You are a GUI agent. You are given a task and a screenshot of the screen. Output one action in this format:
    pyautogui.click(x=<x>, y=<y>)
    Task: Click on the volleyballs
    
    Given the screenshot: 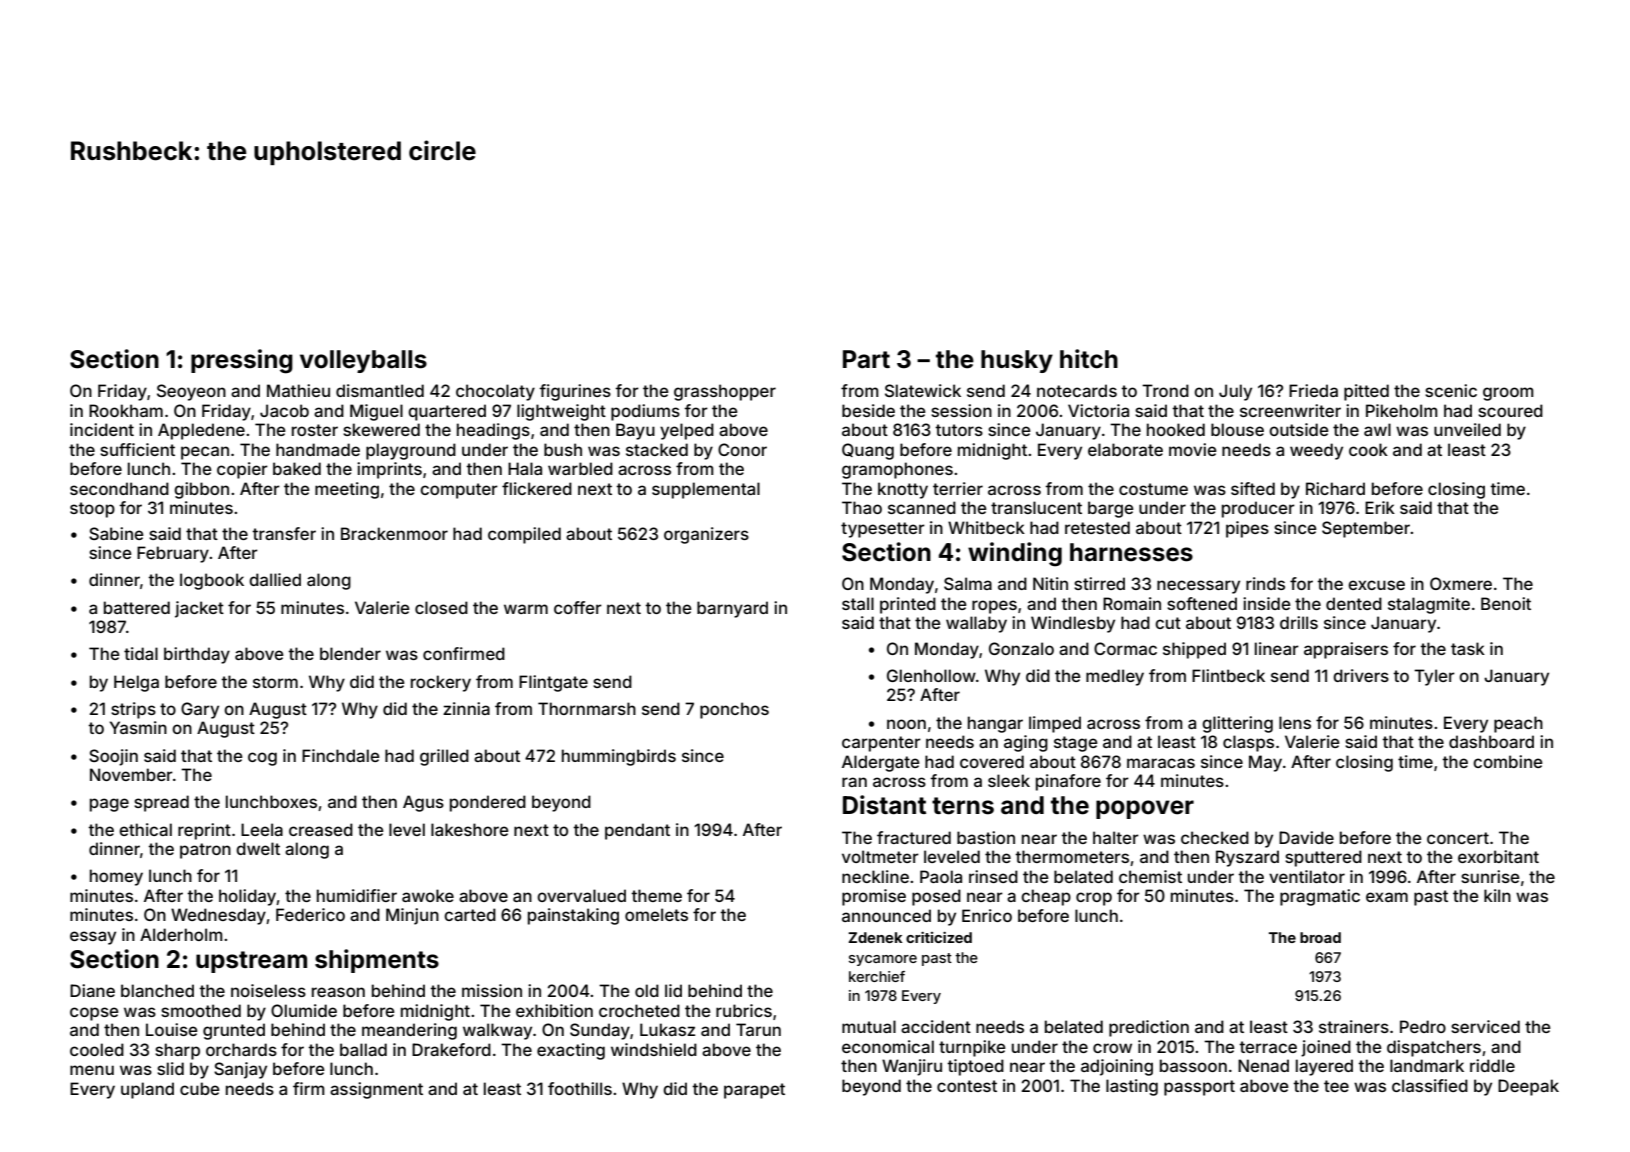 What is the action you would take?
    pyautogui.click(x=363, y=361)
